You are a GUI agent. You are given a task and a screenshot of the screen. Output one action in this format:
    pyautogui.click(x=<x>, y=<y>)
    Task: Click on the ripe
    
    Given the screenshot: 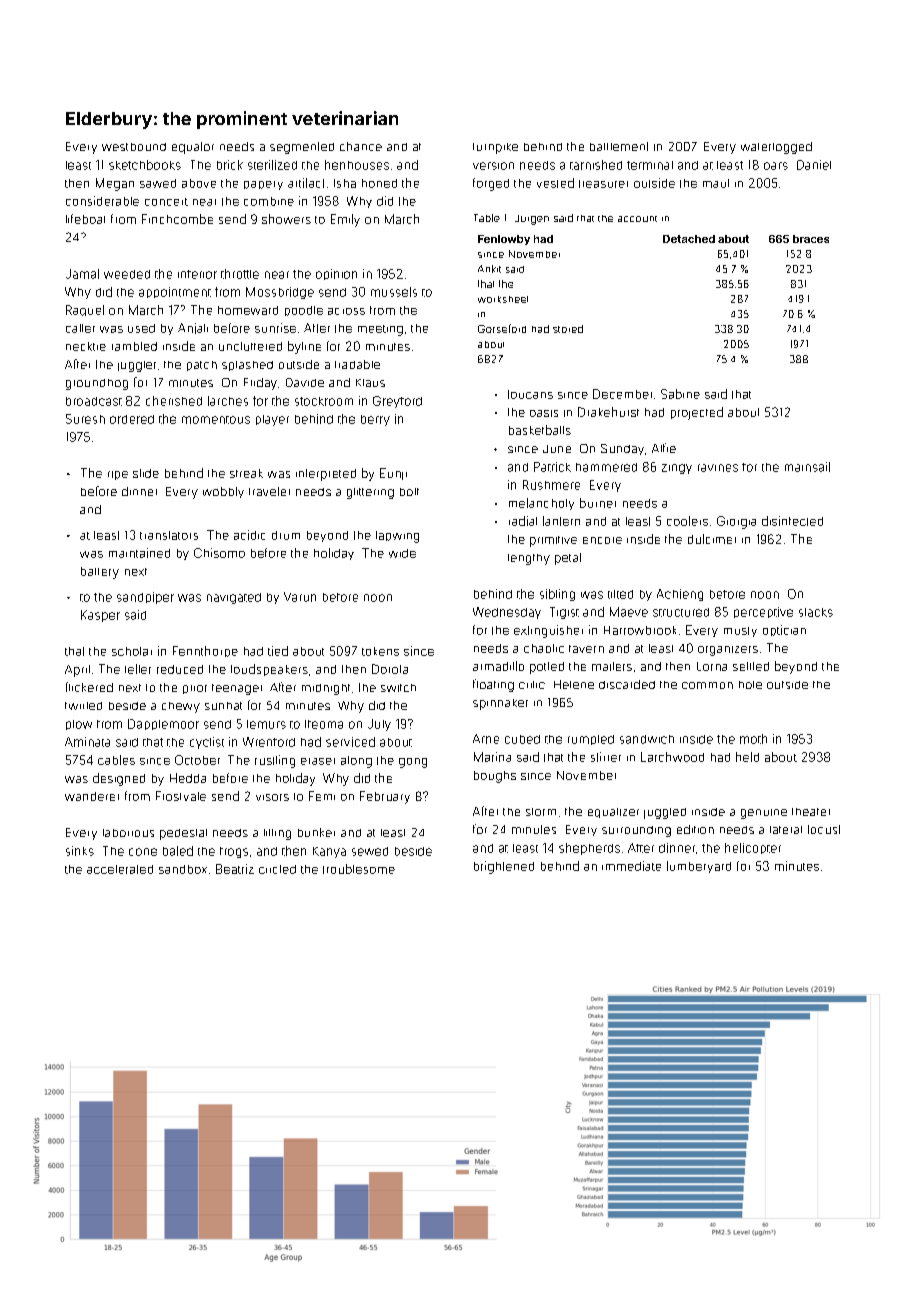 What is the action you would take?
    pyautogui.click(x=118, y=475)
